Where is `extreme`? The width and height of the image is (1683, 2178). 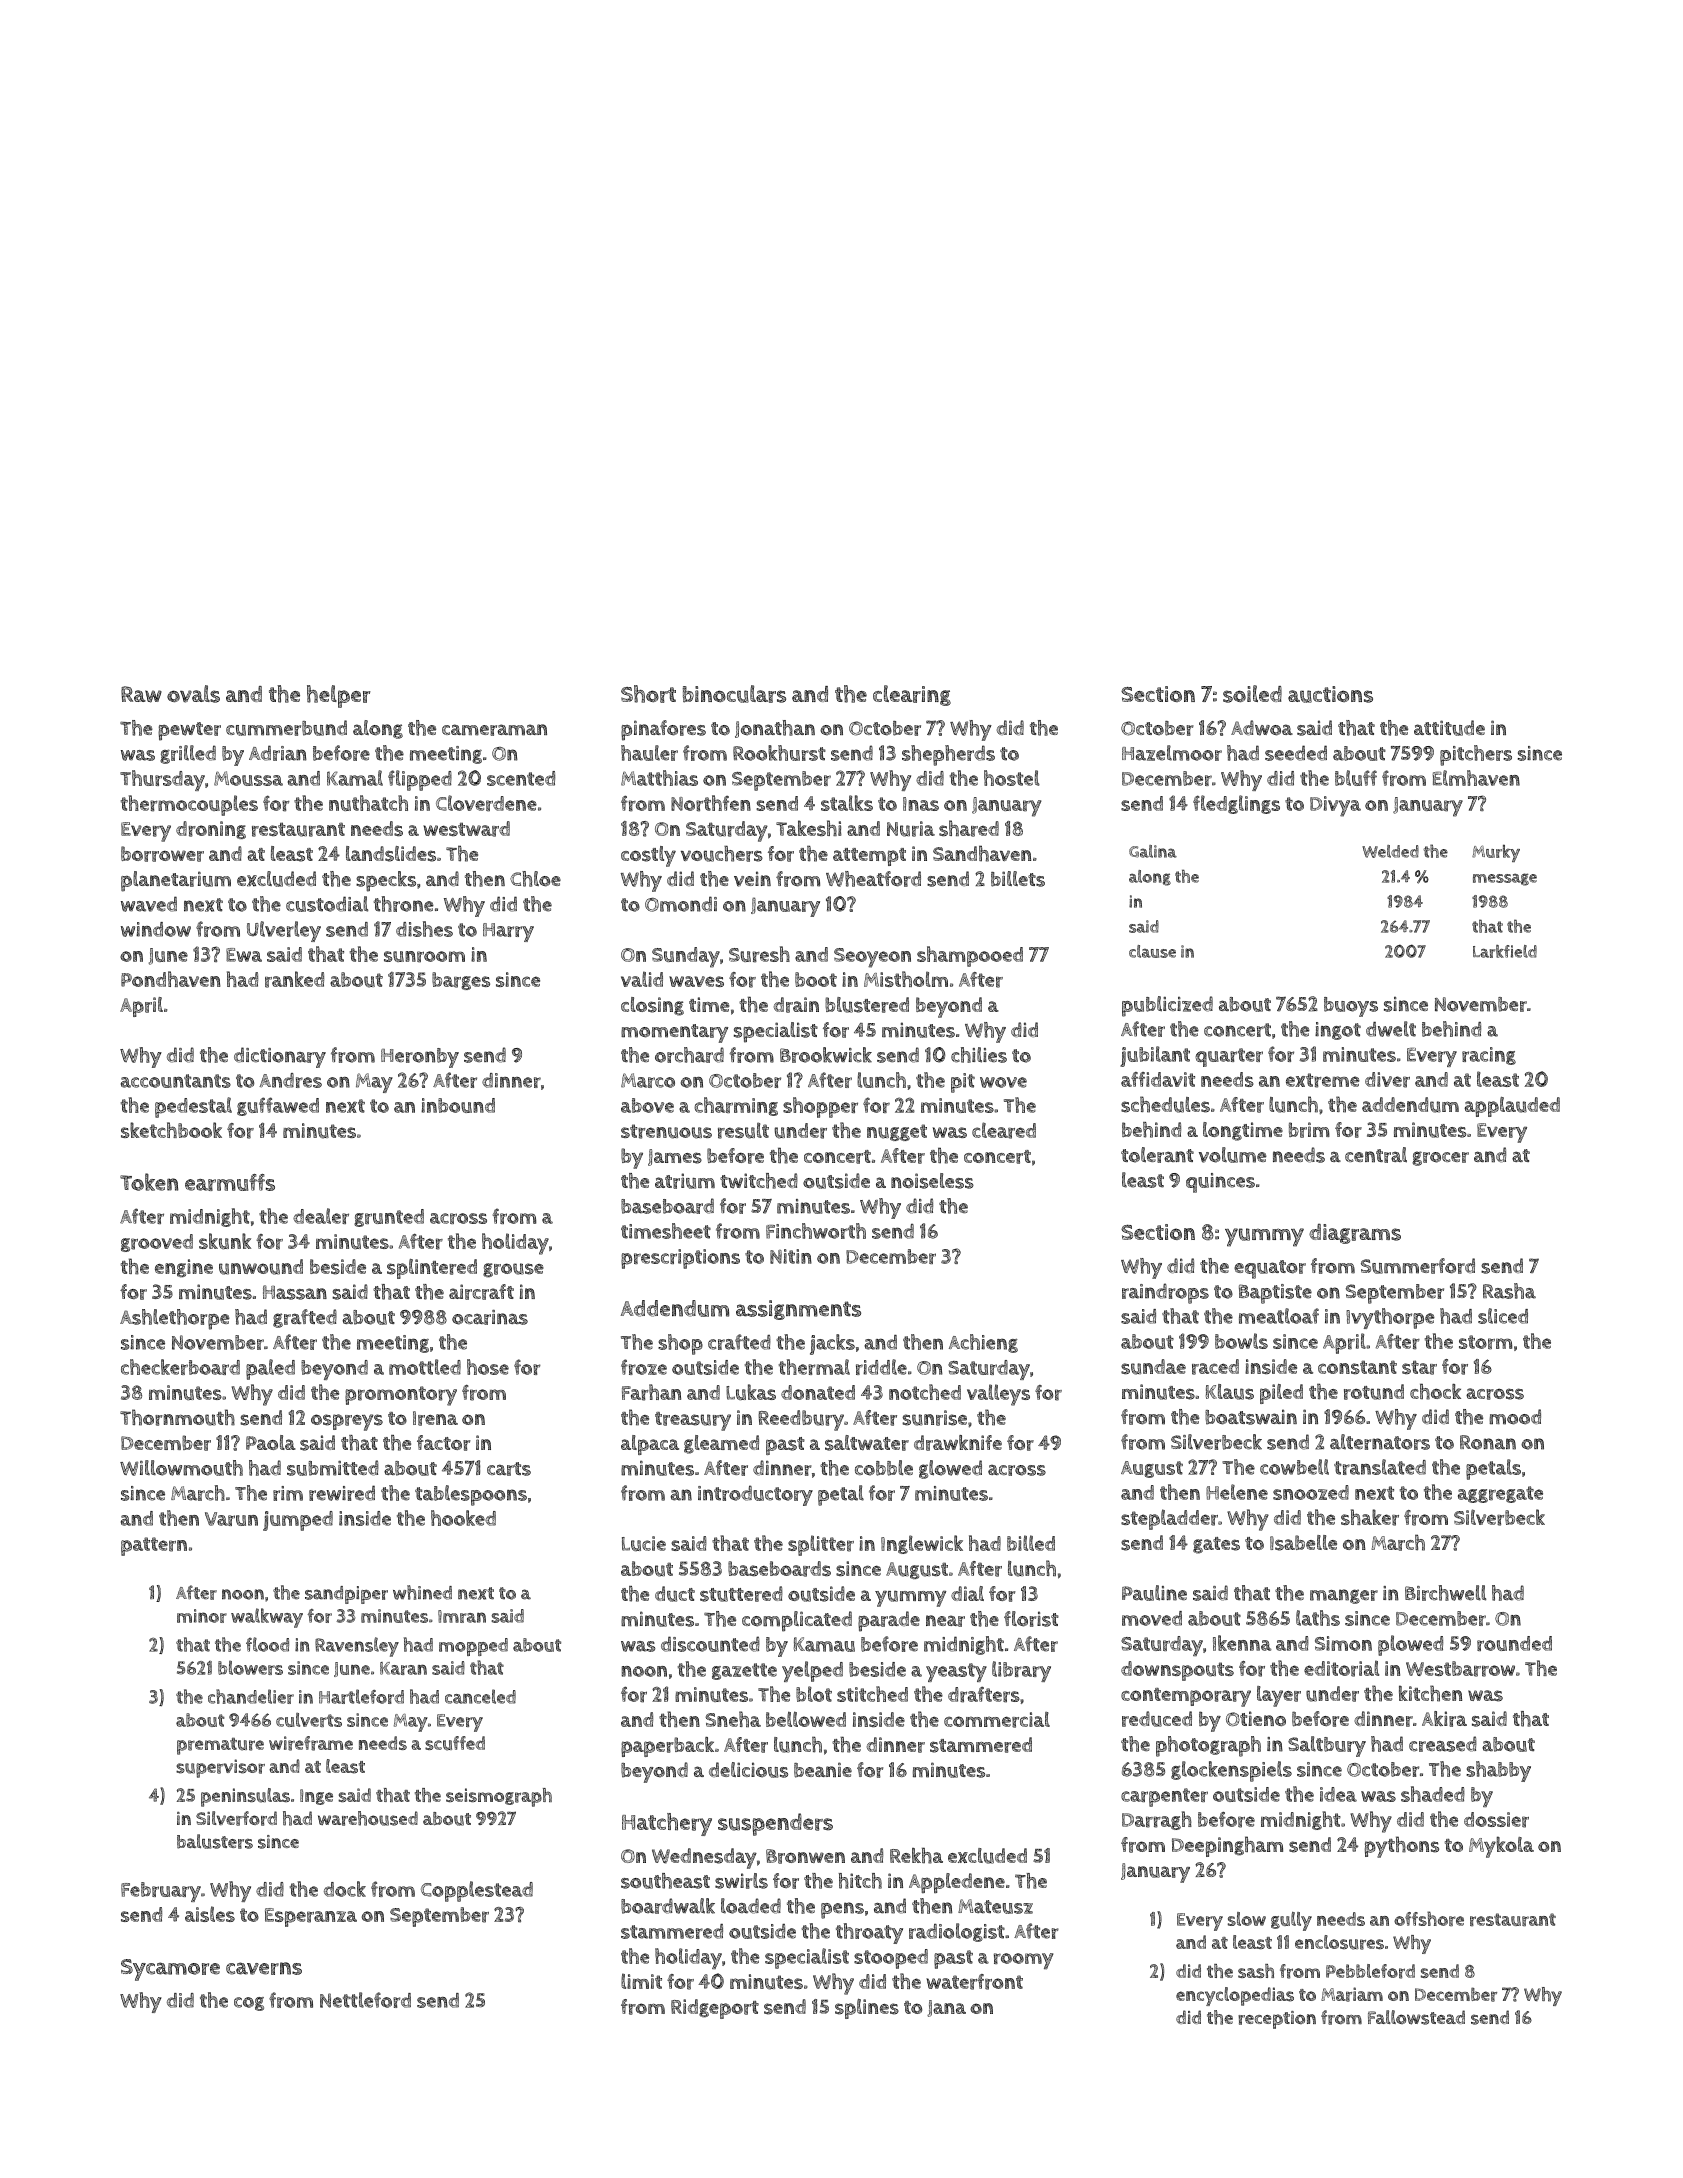 extreme is located at coordinates (1323, 1080).
